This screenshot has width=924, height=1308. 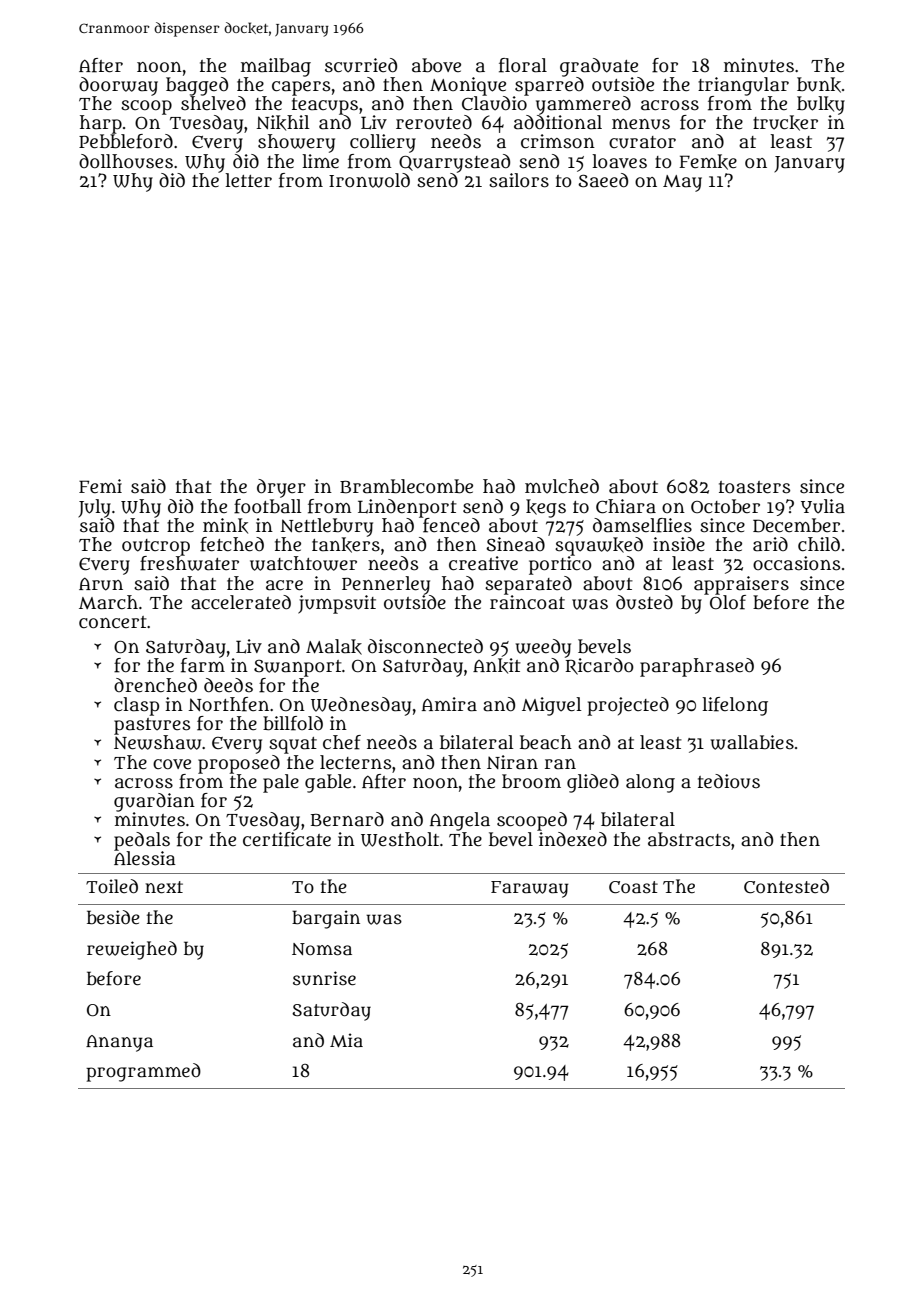 I want to click on Femke, so click(x=708, y=162).
